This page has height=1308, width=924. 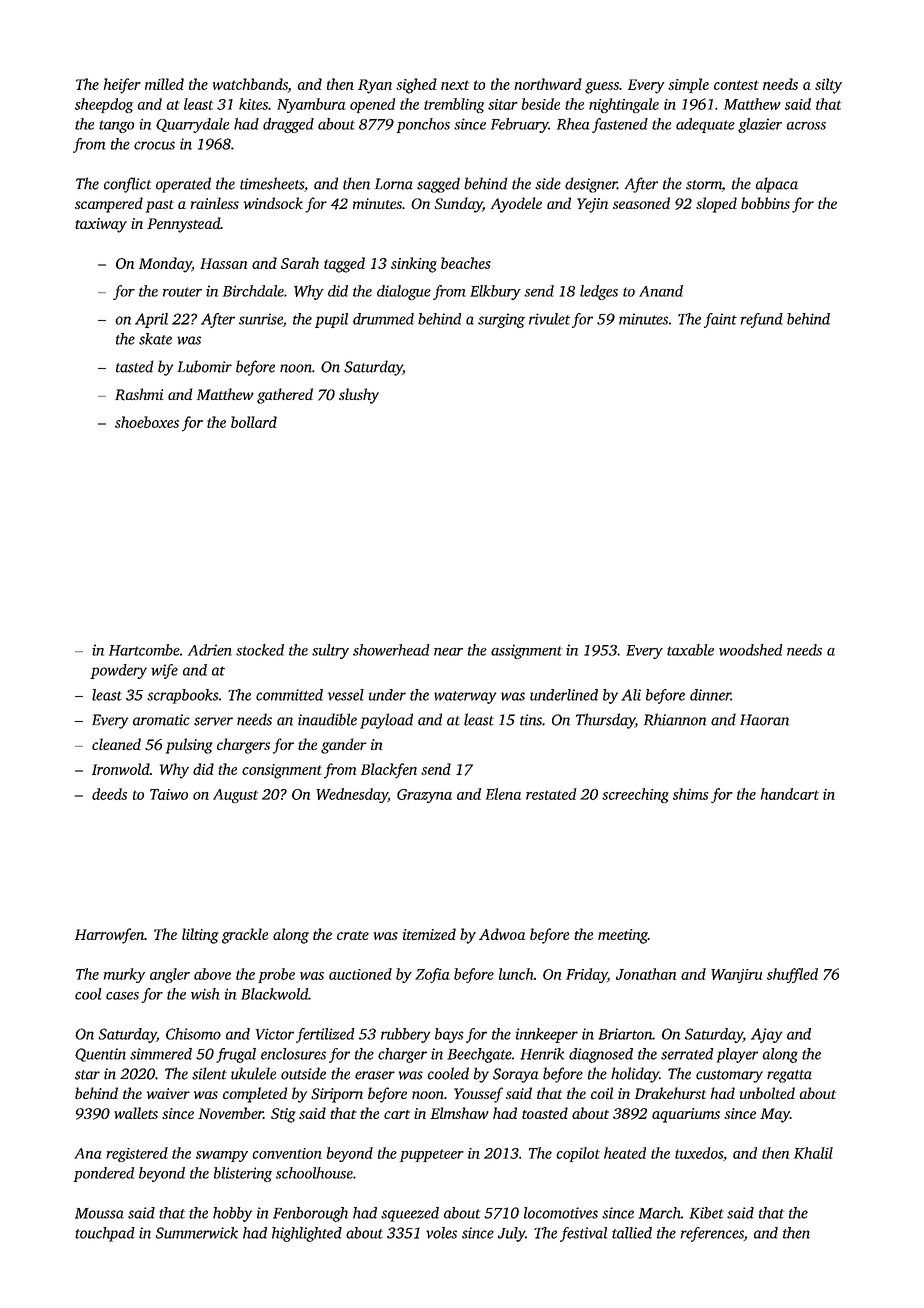 I want to click on watchbands, so click(x=250, y=84).
